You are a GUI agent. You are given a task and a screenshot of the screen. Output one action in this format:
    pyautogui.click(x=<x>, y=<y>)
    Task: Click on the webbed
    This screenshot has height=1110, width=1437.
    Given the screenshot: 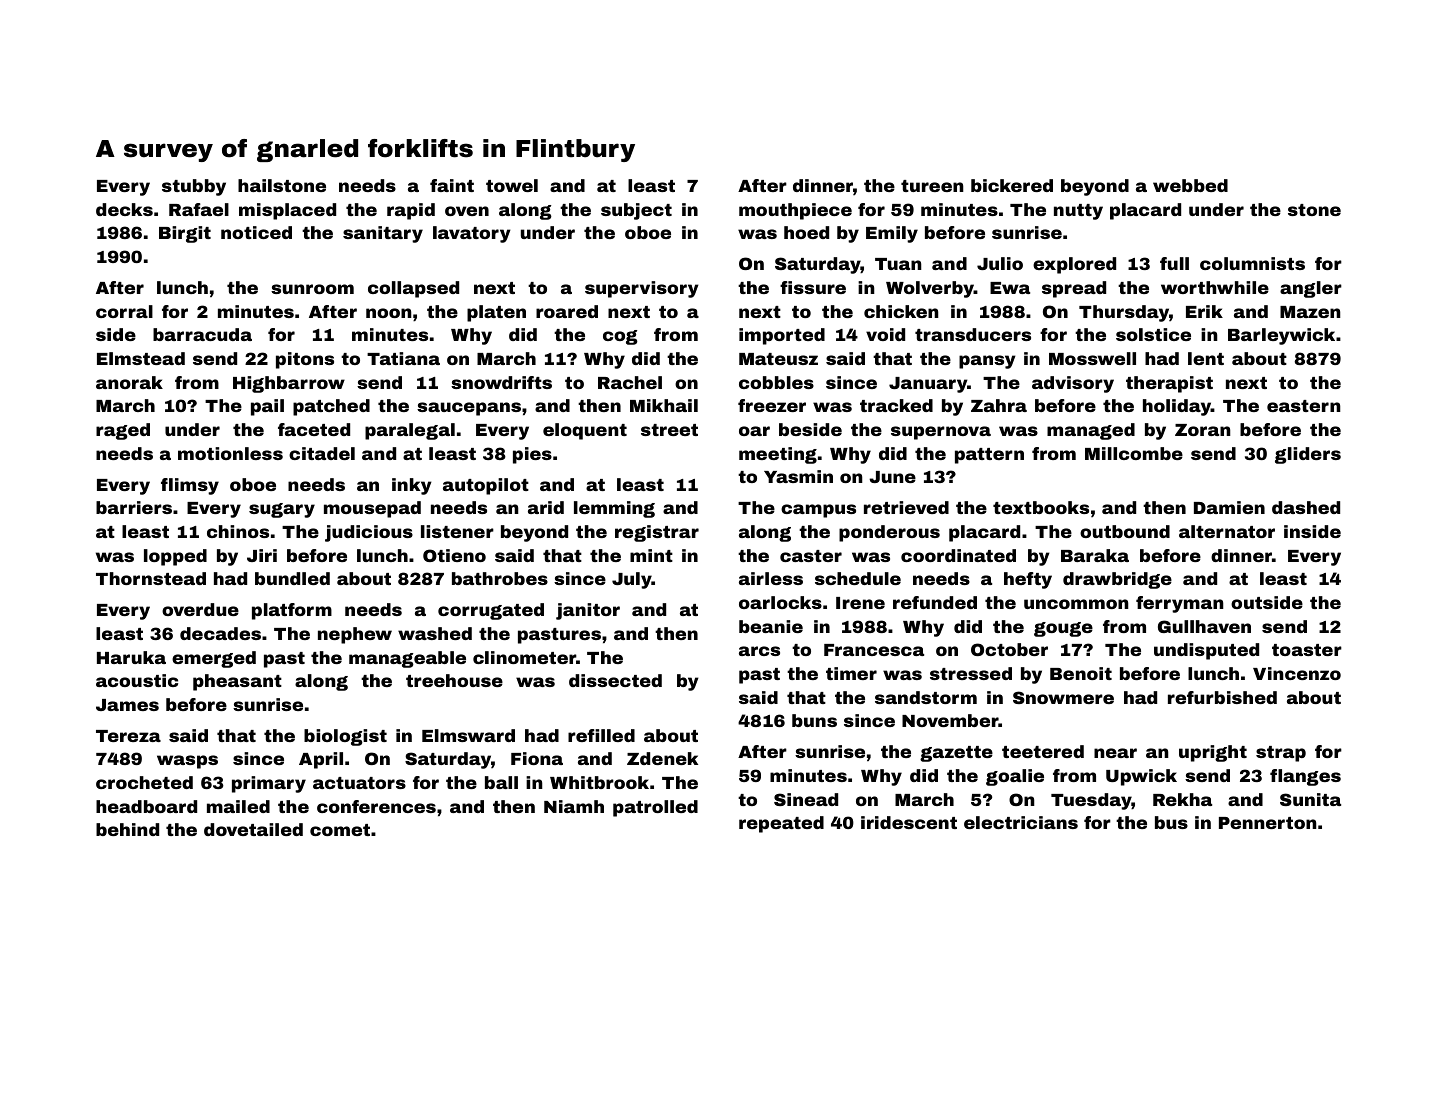 What is the action you would take?
    pyautogui.click(x=1190, y=185)
